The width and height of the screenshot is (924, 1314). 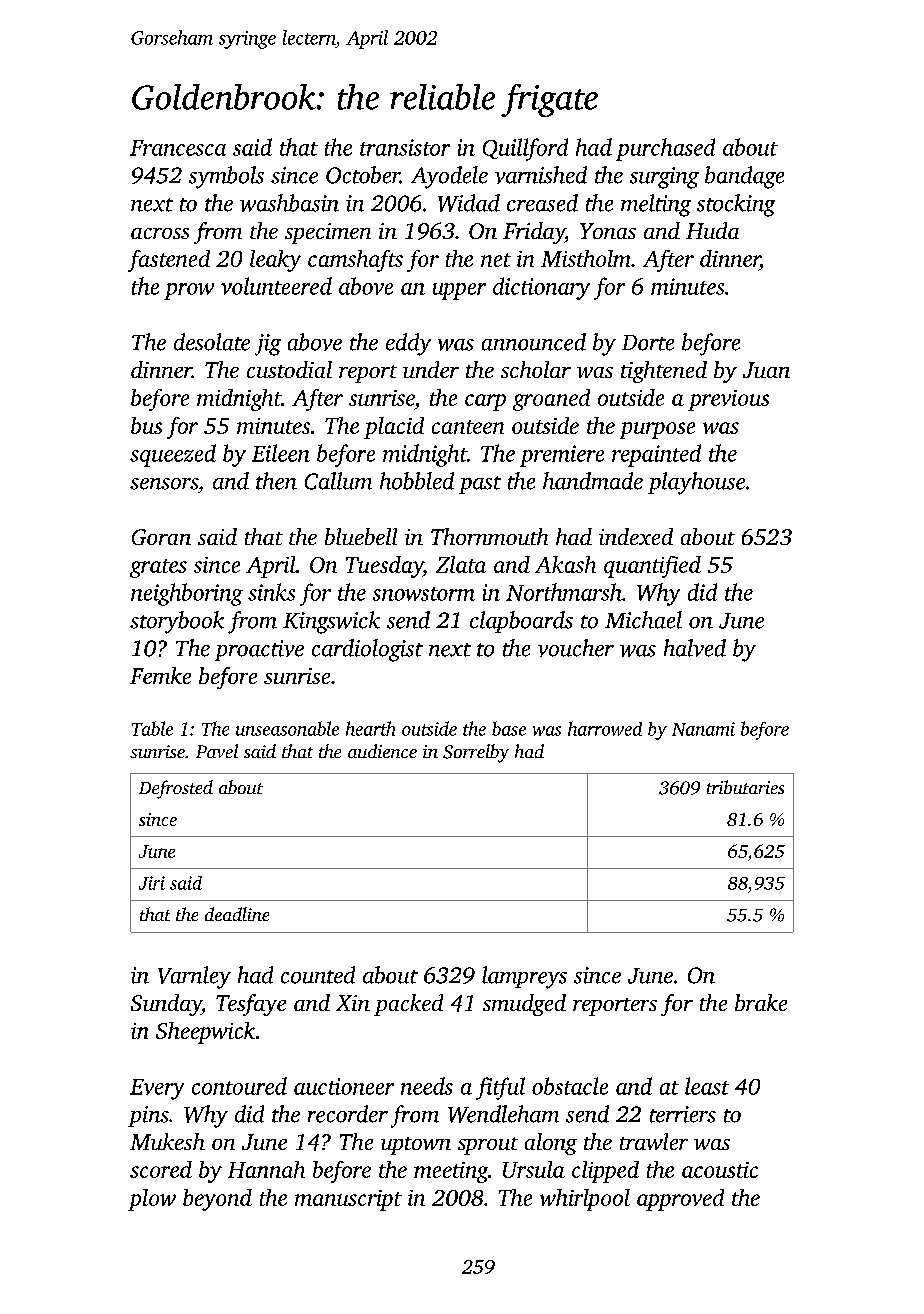 I want to click on bandage, so click(x=744, y=177).
